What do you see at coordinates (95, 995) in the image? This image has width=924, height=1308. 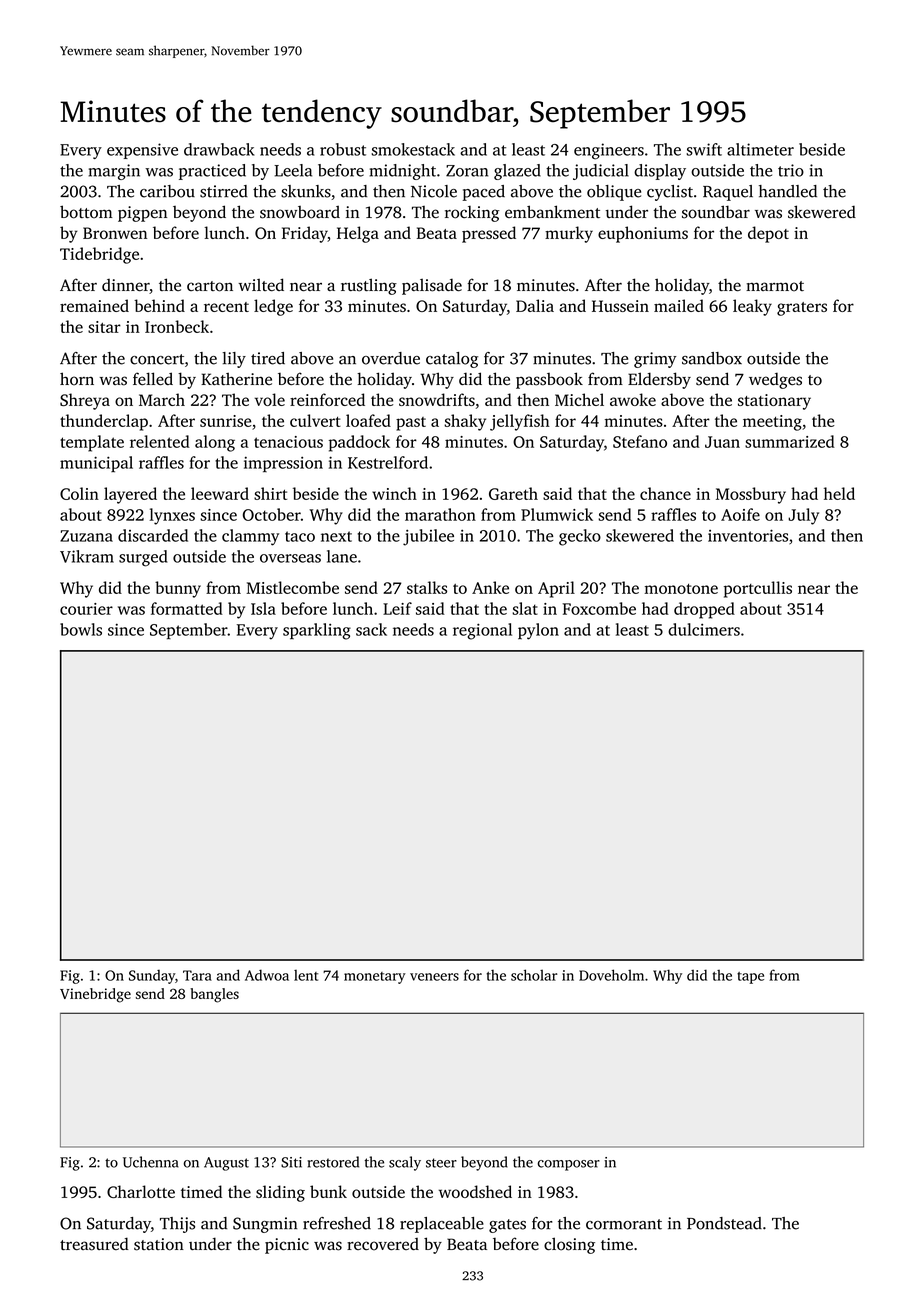 I see `Vinebridge` at bounding box center [95, 995].
